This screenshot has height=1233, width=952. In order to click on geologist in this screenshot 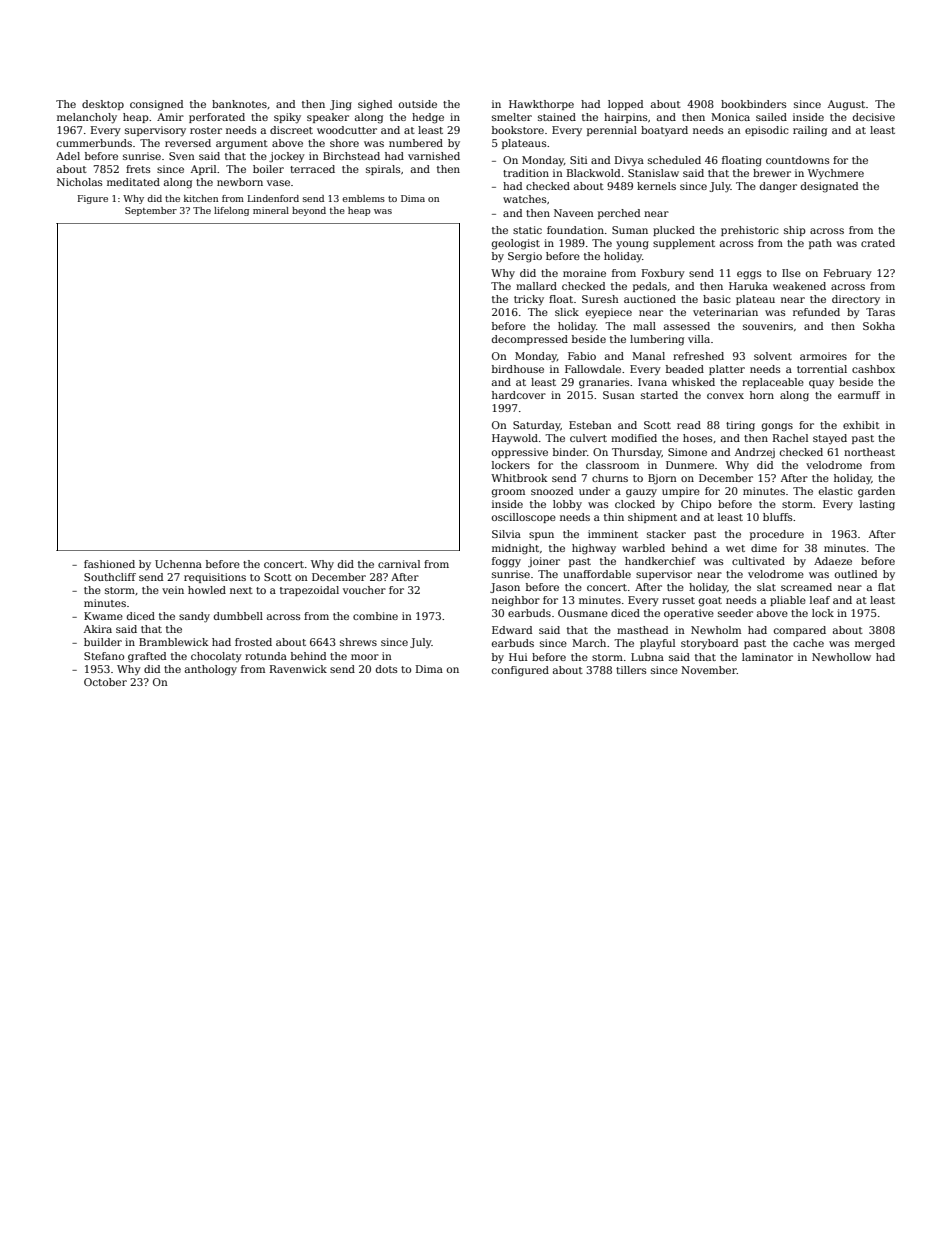, I will do `click(516, 244)`.
